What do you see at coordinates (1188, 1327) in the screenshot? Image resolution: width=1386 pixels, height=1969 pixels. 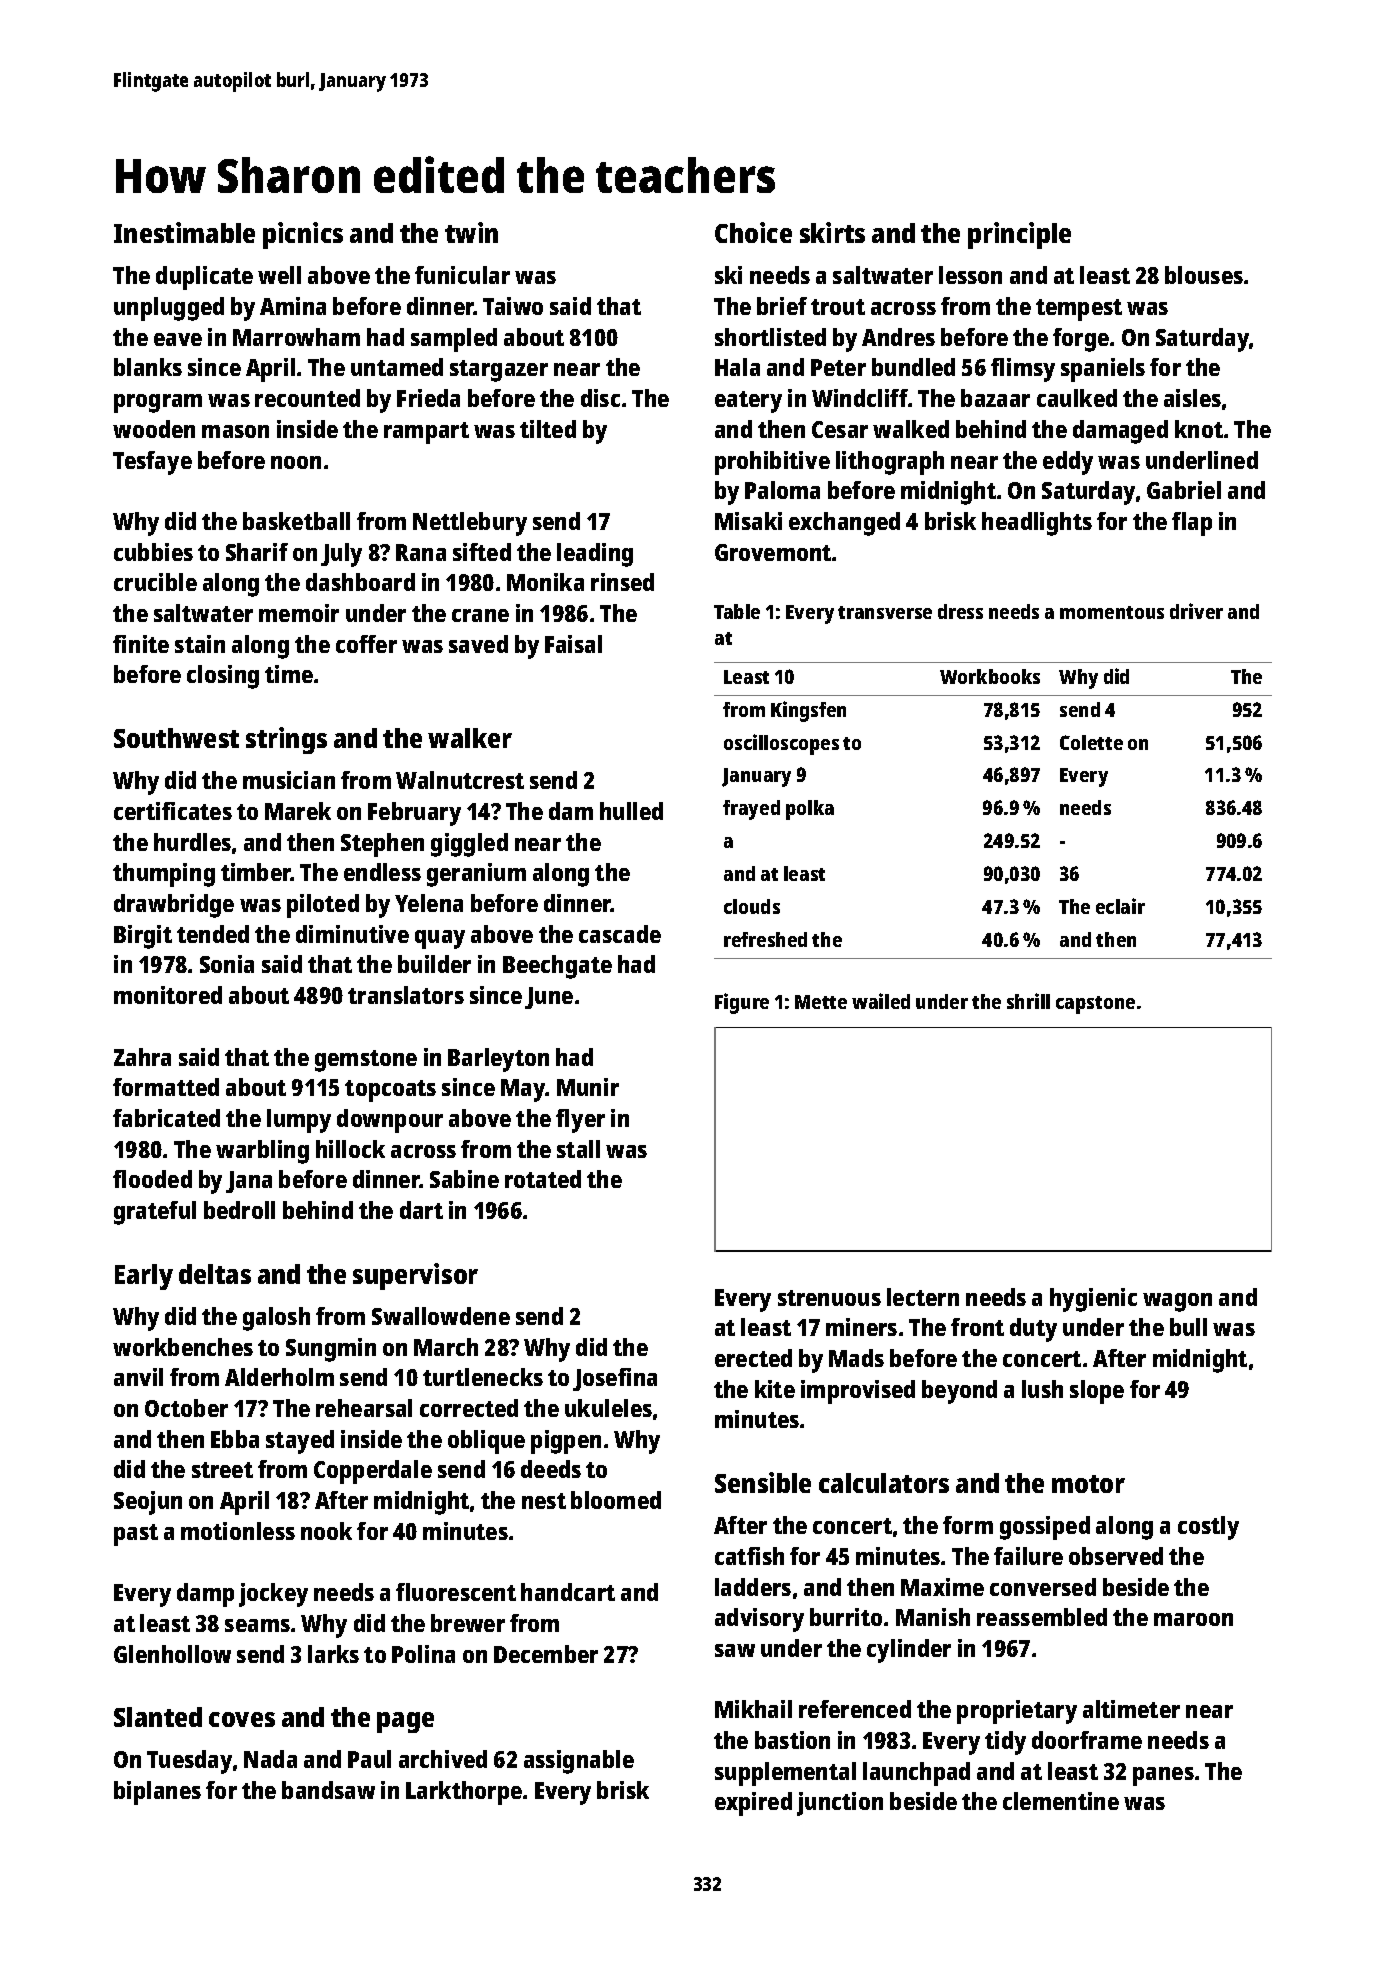 I see `bull` at bounding box center [1188, 1327].
